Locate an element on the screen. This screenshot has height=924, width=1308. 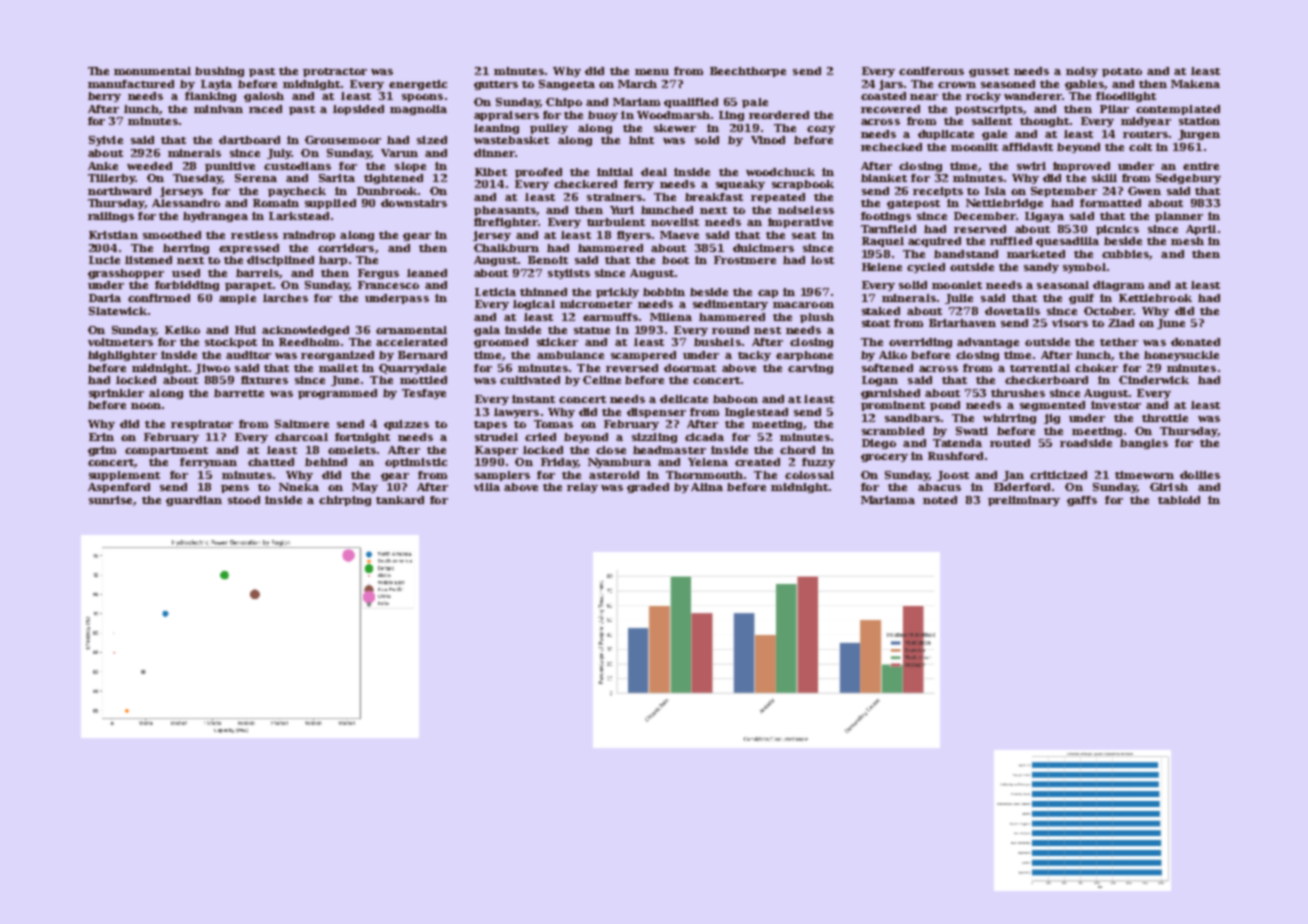
Jurgen is located at coordinates (1199, 135).
